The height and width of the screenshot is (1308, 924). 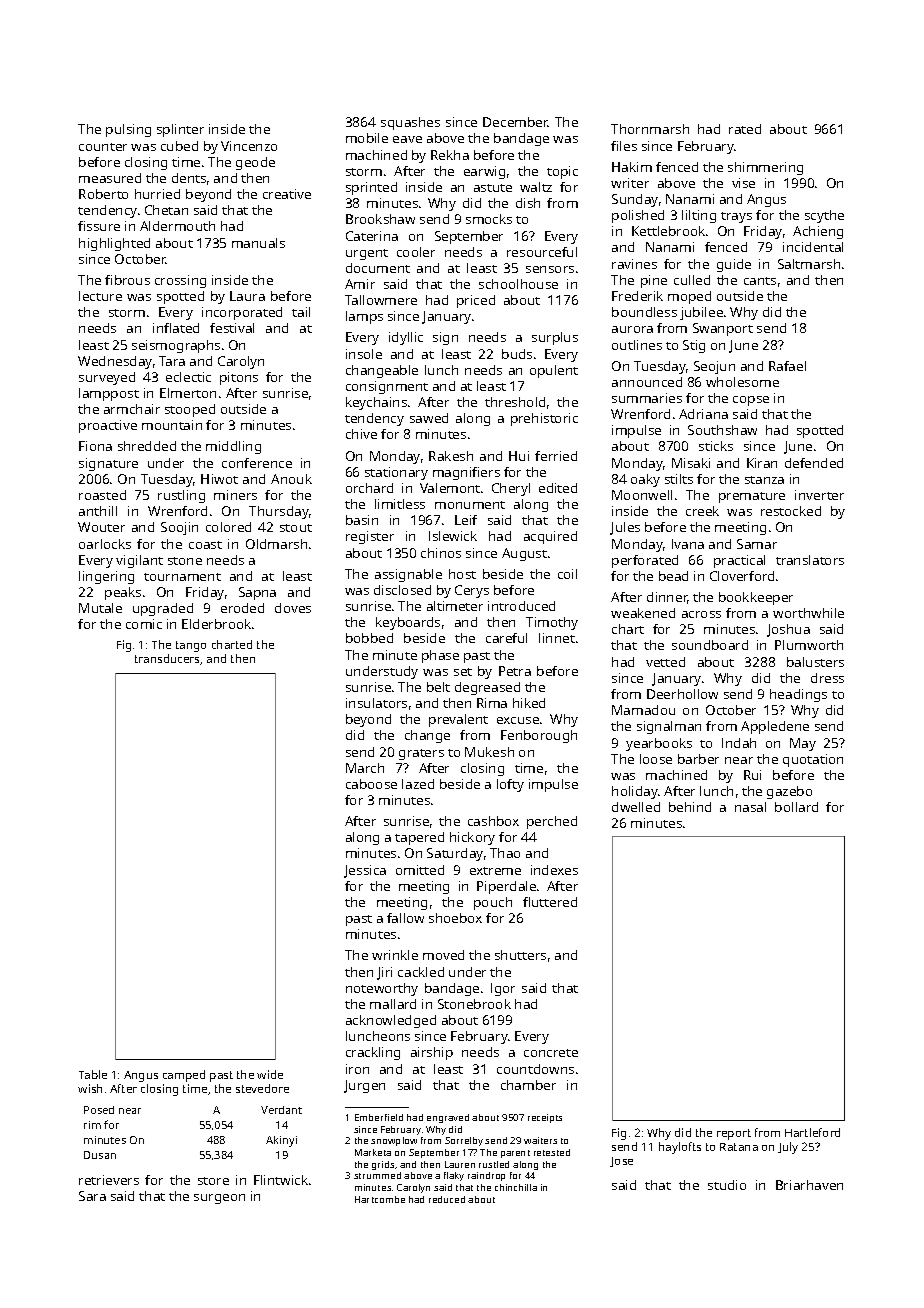 I want to click on copse, so click(x=751, y=401).
